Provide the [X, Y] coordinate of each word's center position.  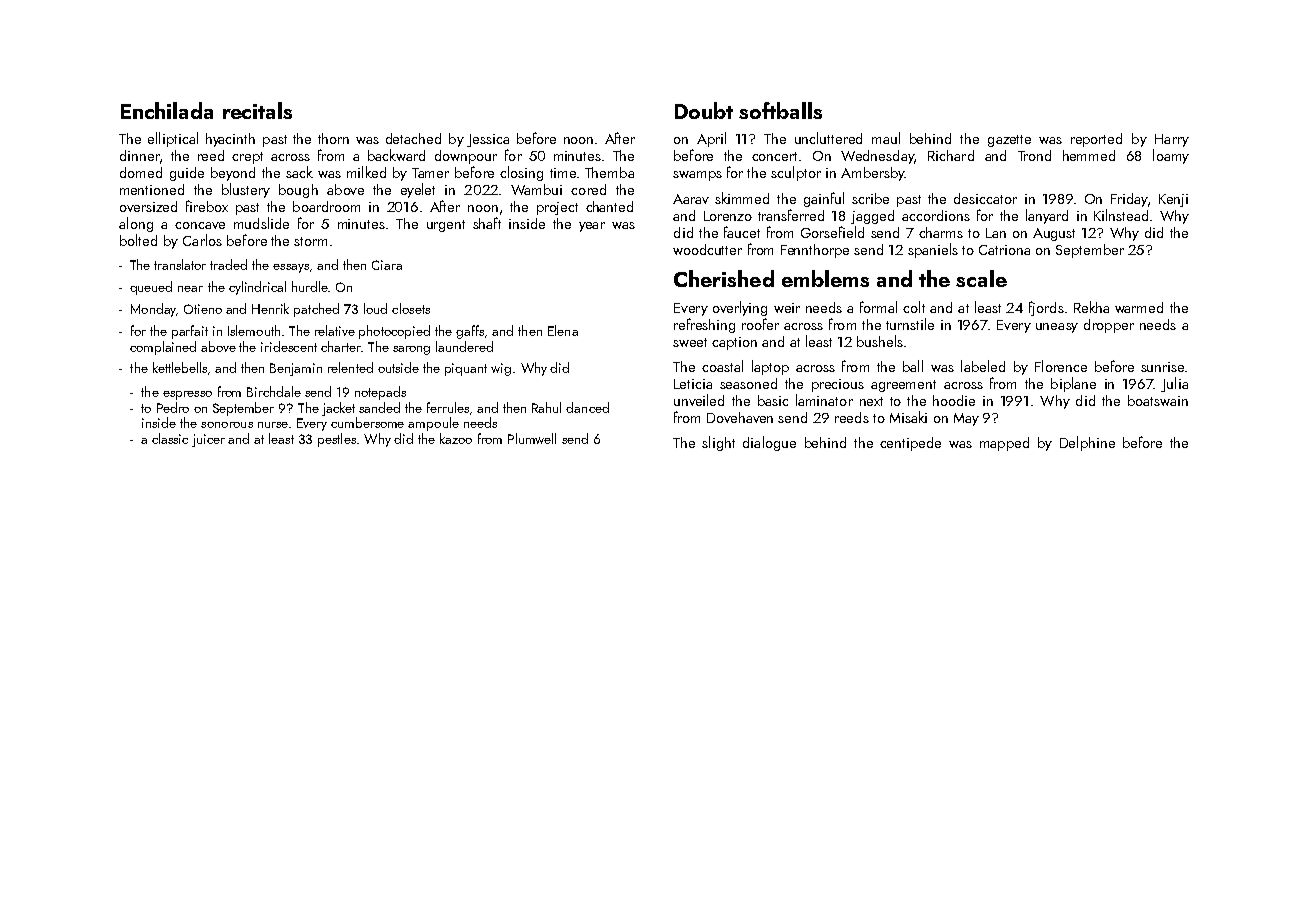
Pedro [173, 407]
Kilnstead [1121, 215]
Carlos [202, 240]
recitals [257, 110]
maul [886, 138]
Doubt [704, 110]
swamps [697, 176]
